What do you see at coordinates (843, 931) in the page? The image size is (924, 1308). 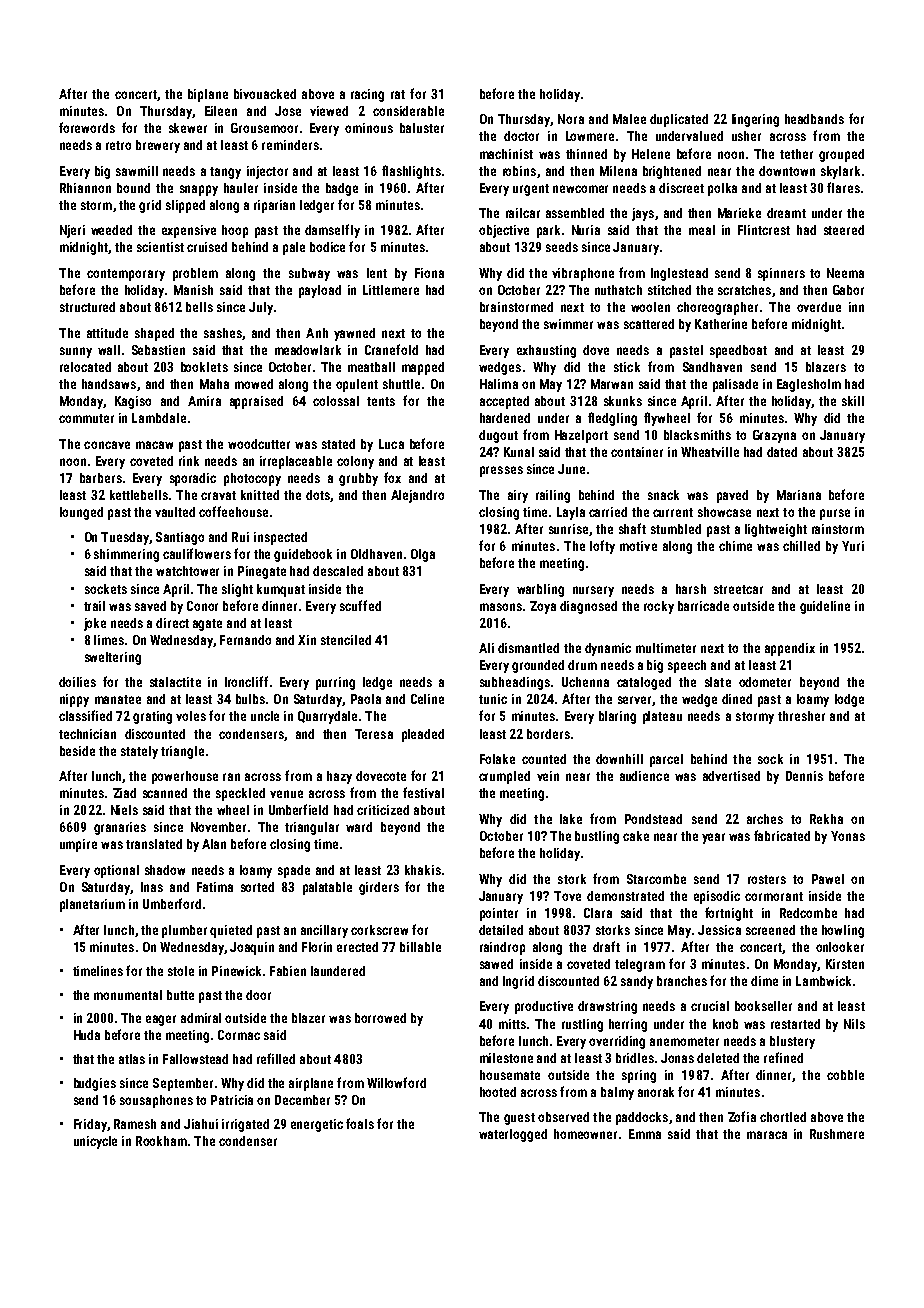 I see `howling` at bounding box center [843, 931].
